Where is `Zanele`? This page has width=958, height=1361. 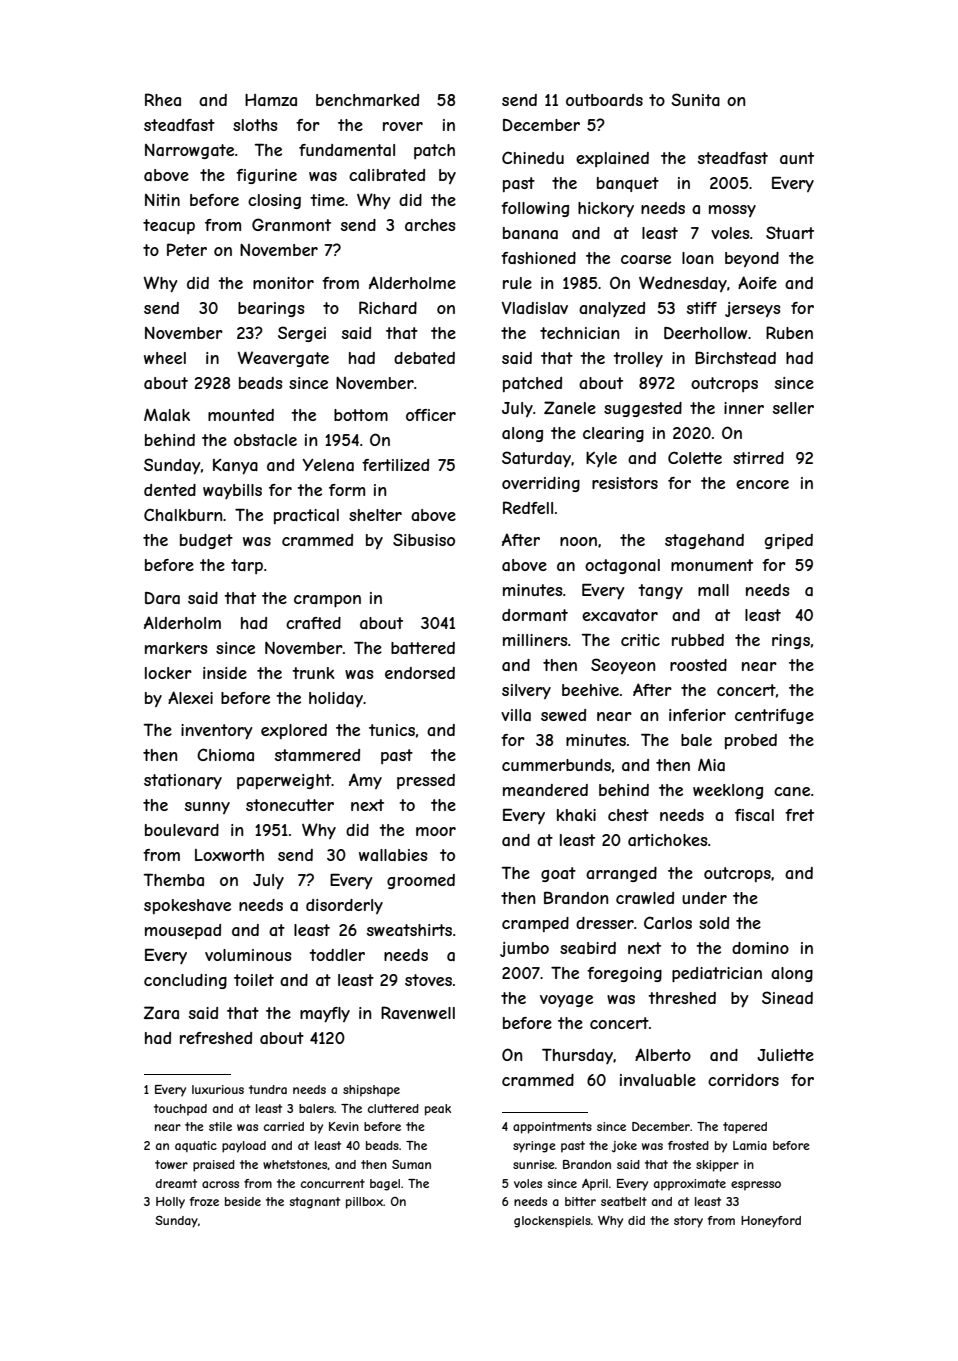 Zanele is located at coordinates (570, 407).
